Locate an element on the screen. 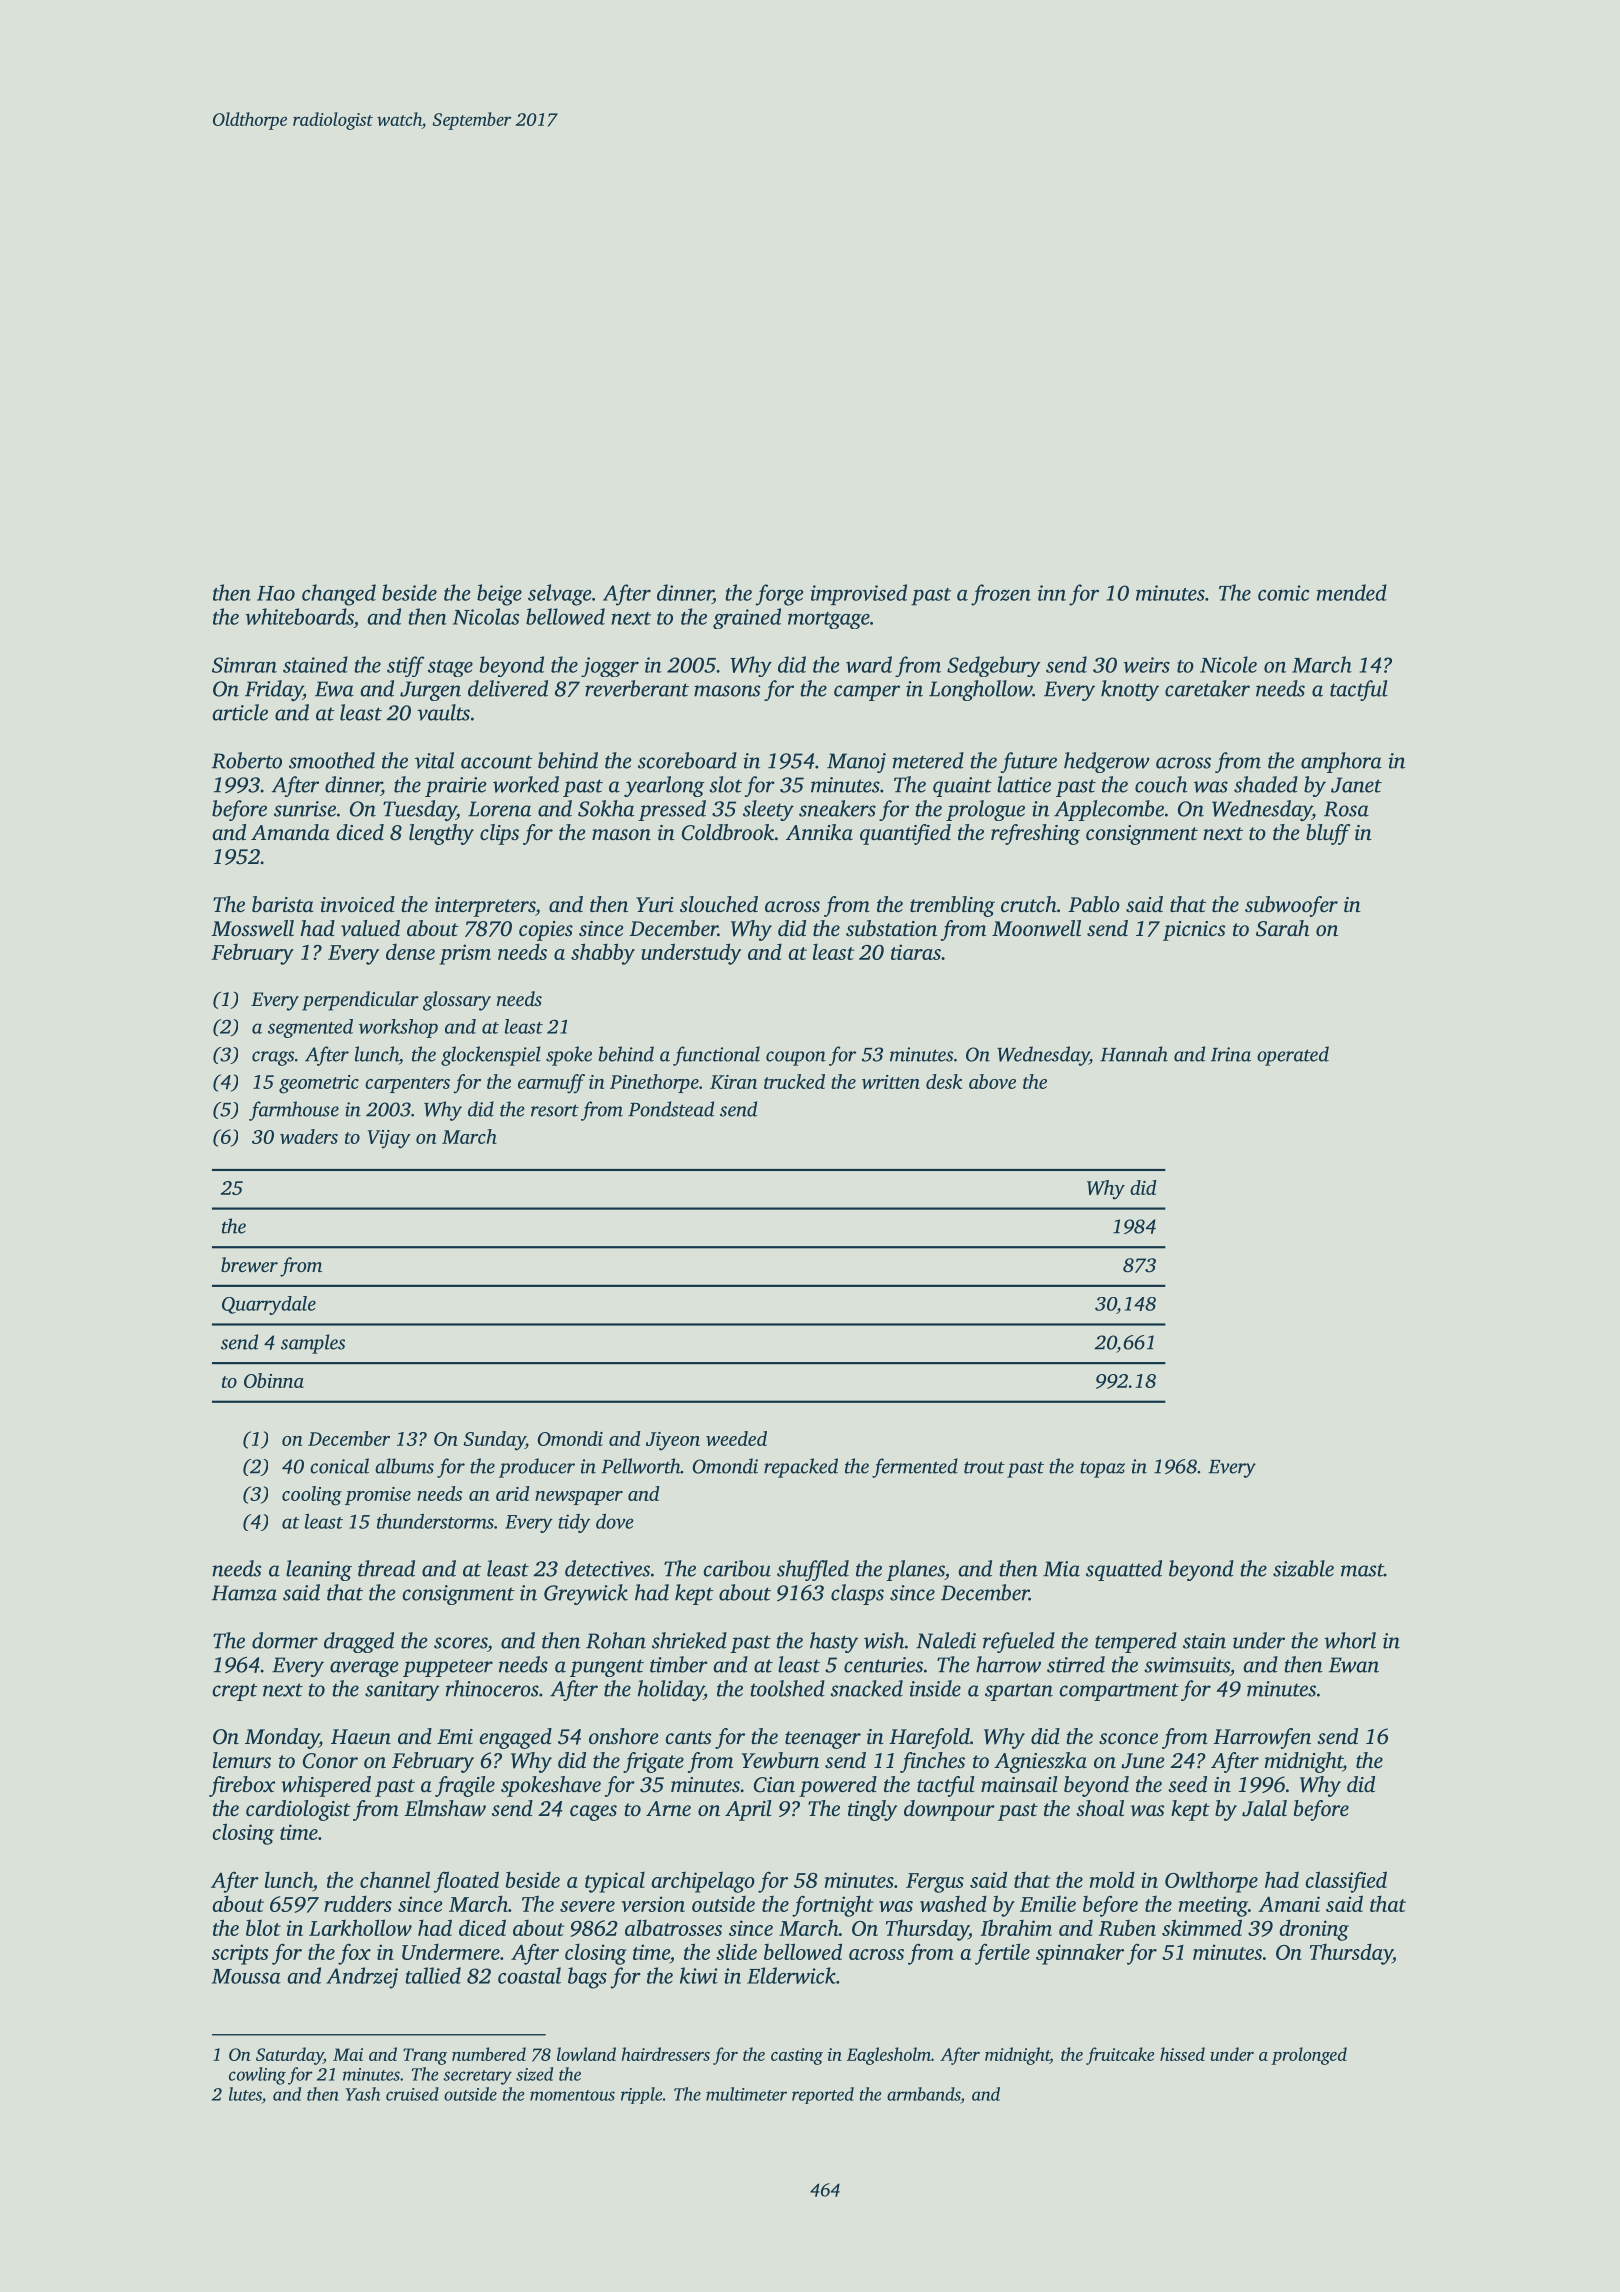 This screenshot has height=2292, width=1620. amphora is located at coordinates (1341, 762).
